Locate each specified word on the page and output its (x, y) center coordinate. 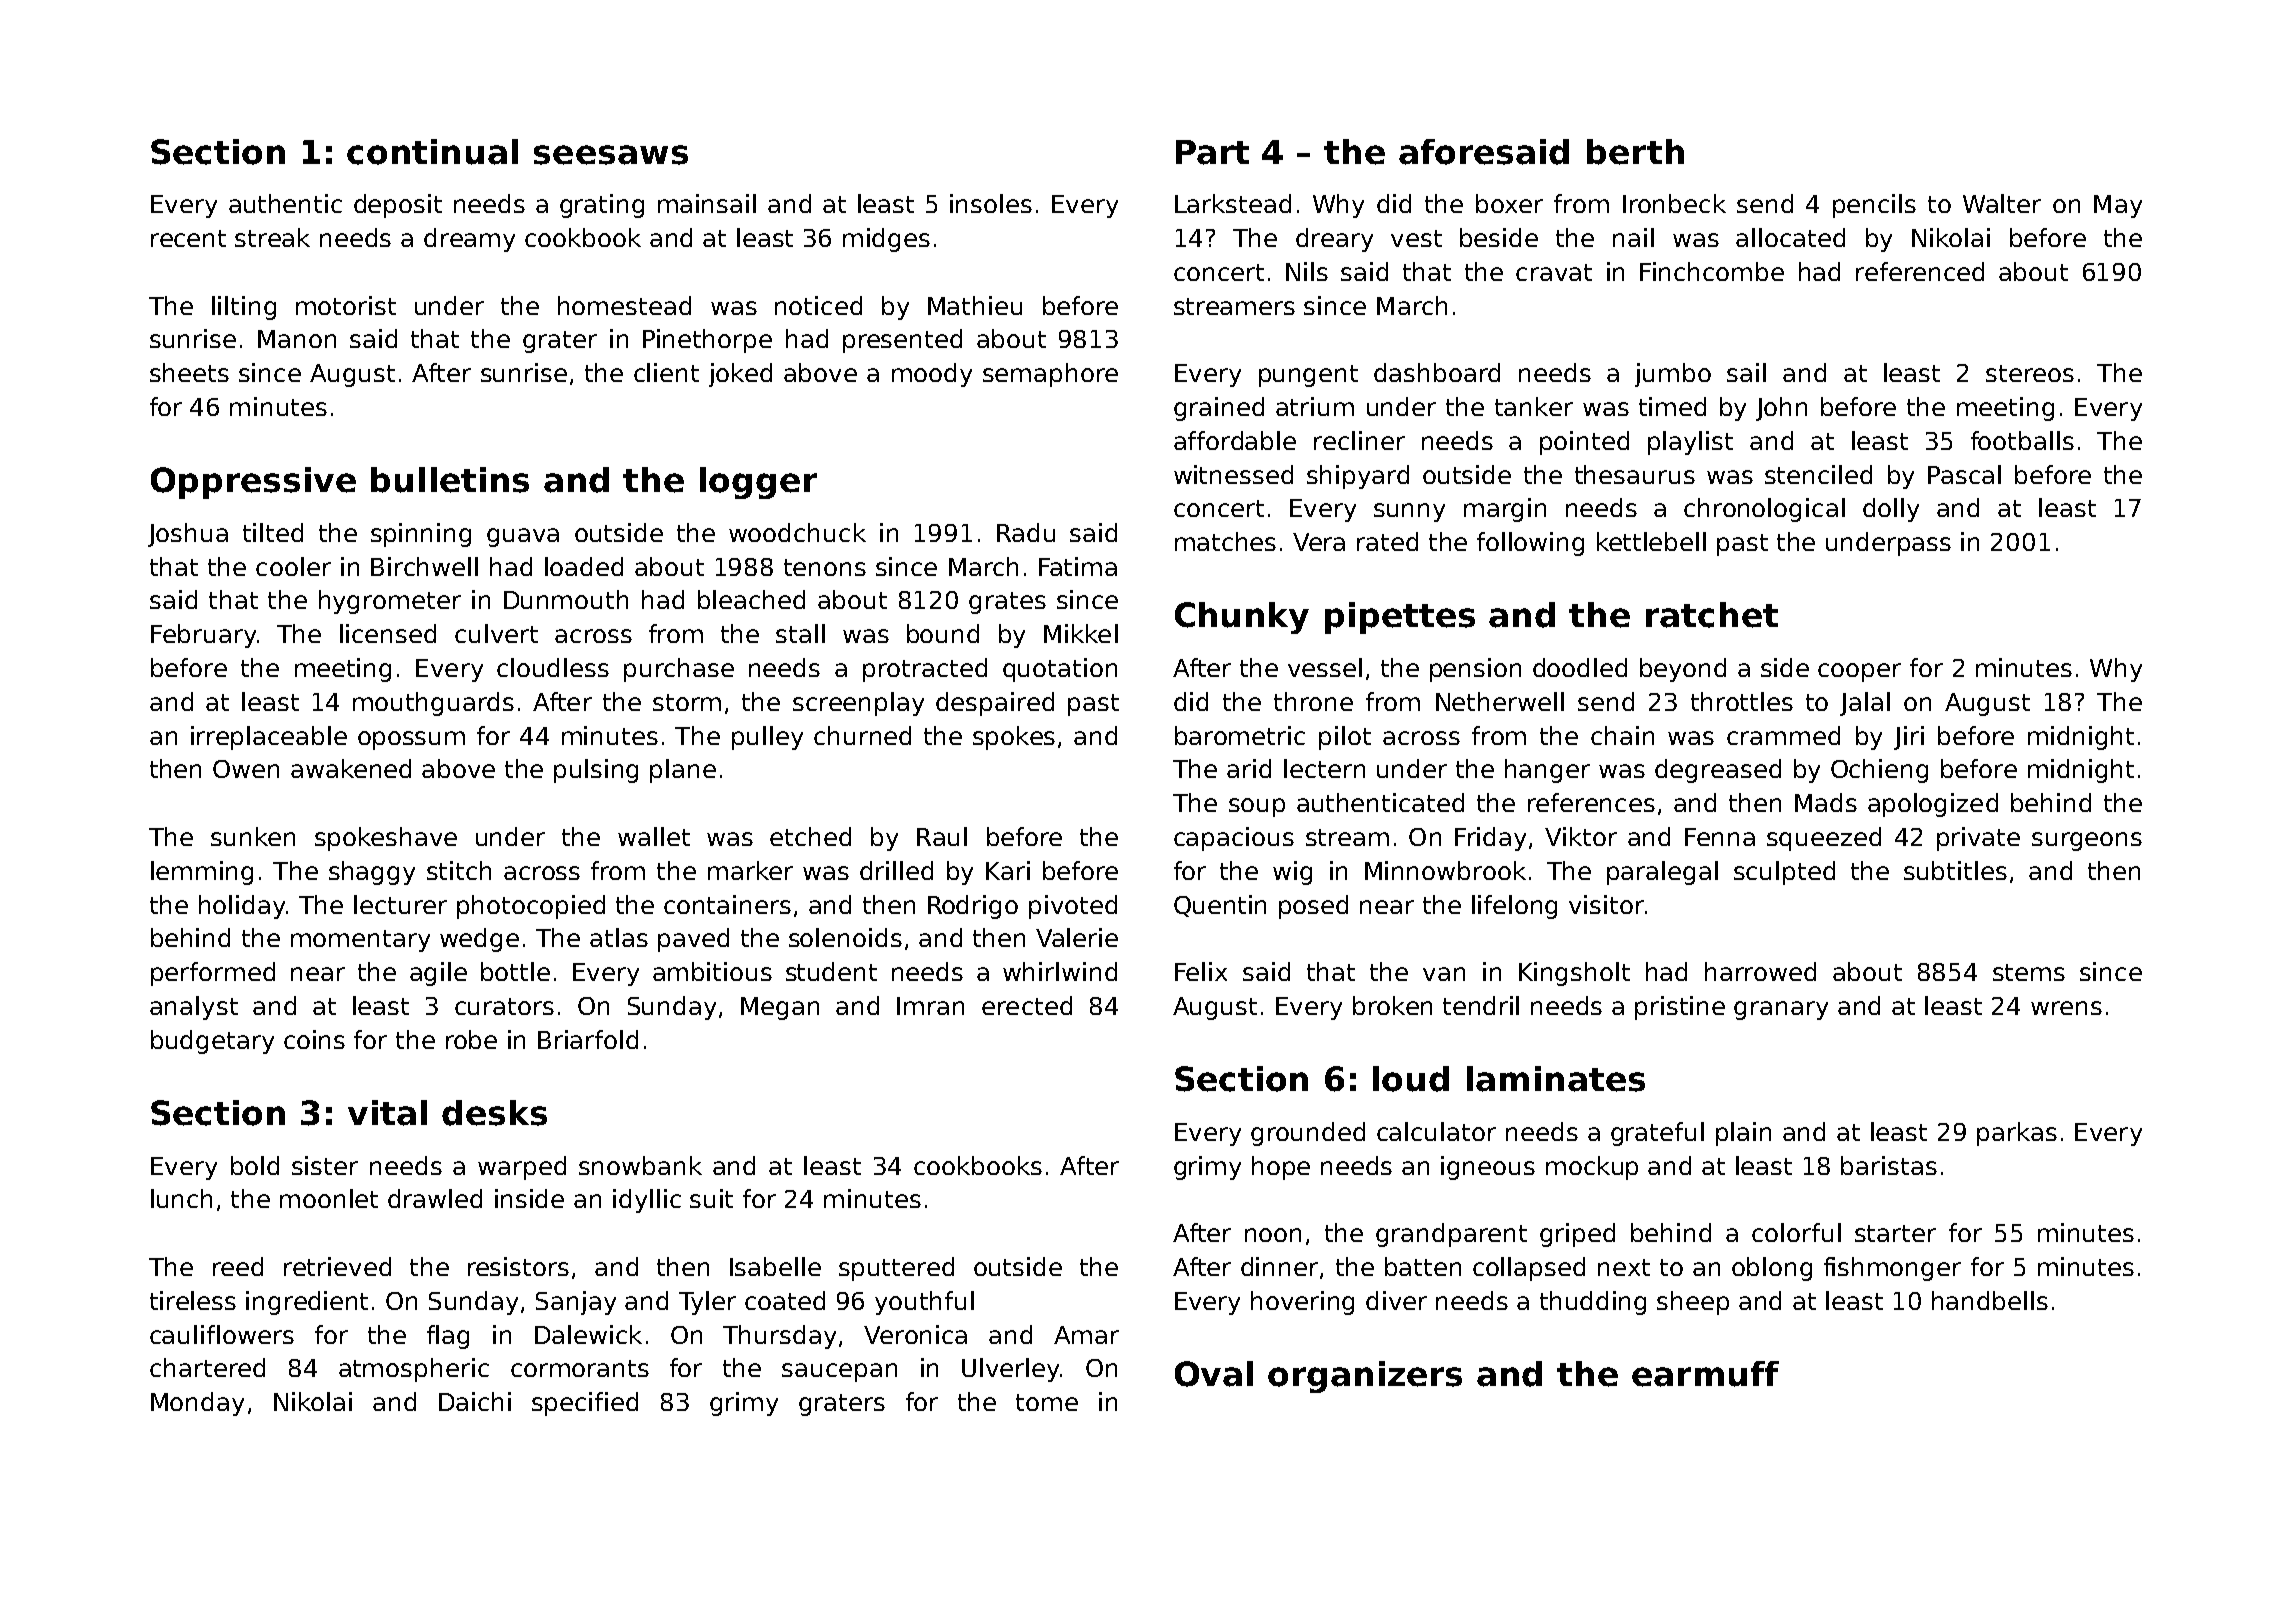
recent (188, 238)
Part (1212, 152)
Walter (2002, 203)
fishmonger (1892, 1269)
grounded (1308, 1134)
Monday (197, 1404)
